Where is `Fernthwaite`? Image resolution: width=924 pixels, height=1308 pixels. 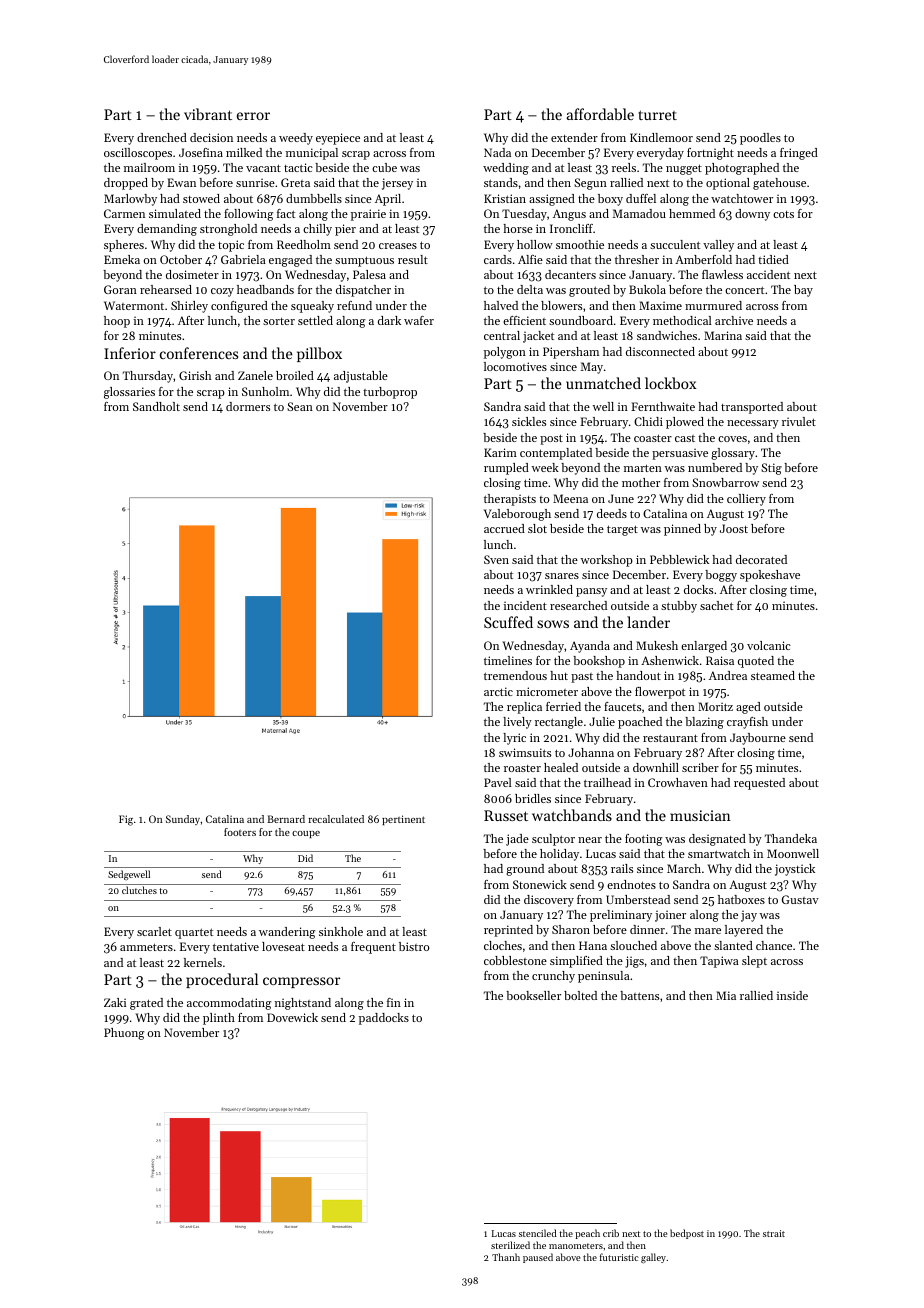 Fernthwaite is located at coordinates (663, 406).
